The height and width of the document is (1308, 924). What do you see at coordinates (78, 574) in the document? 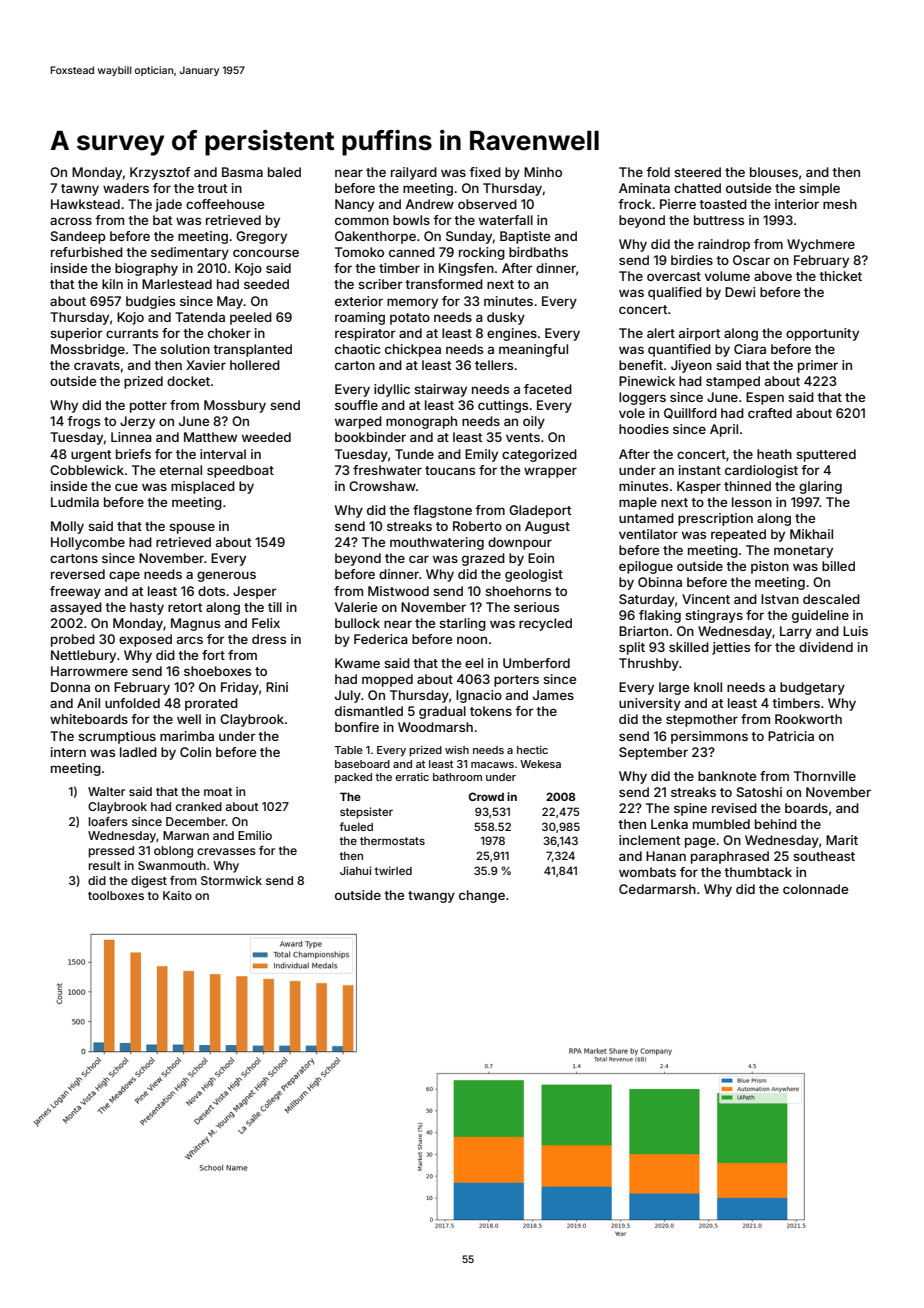
I see `reversed` at bounding box center [78, 574].
